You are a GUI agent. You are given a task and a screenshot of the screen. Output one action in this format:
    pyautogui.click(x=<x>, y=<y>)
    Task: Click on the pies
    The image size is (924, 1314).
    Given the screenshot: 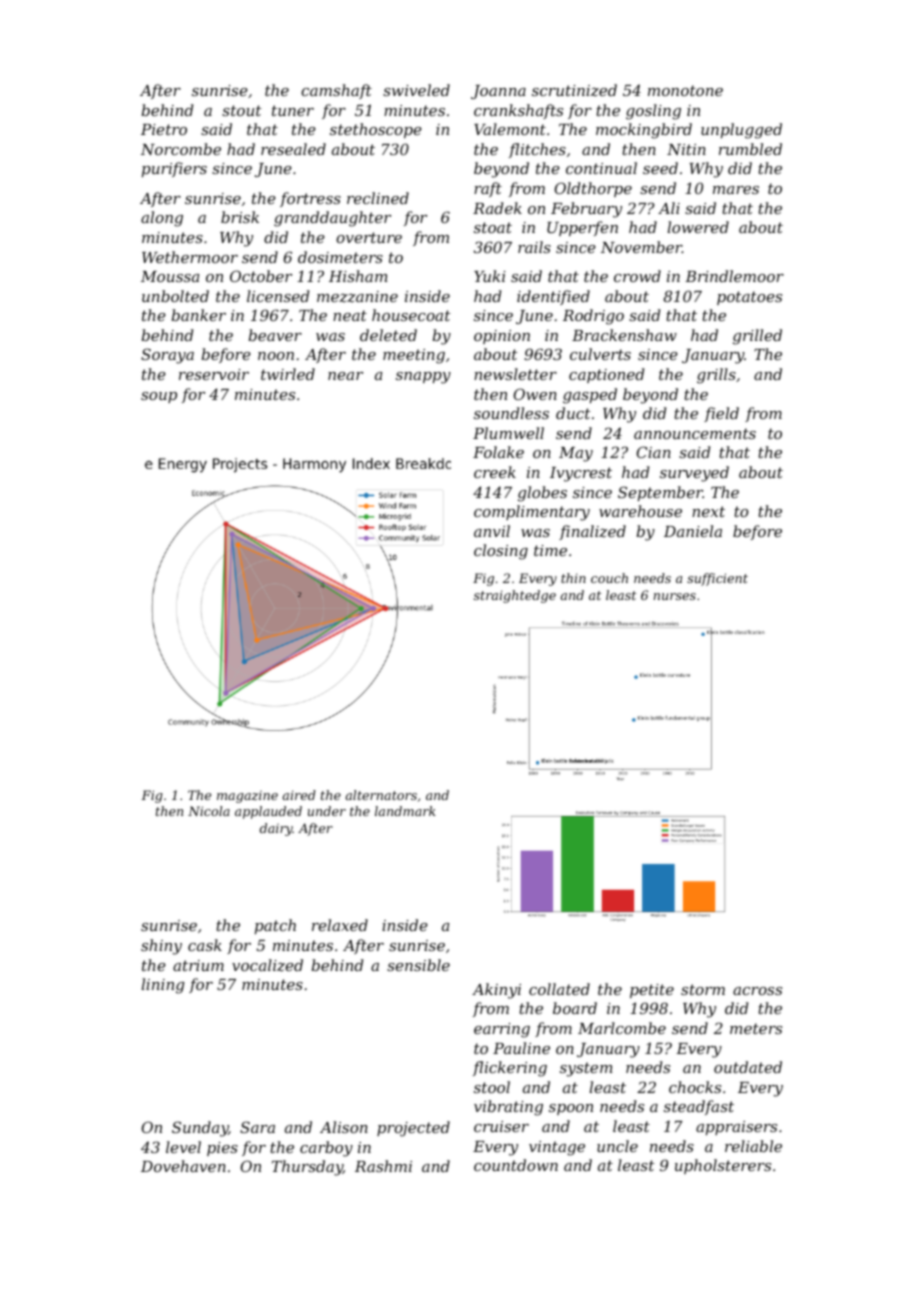 What is the action you would take?
    pyautogui.click(x=222, y=1149)
